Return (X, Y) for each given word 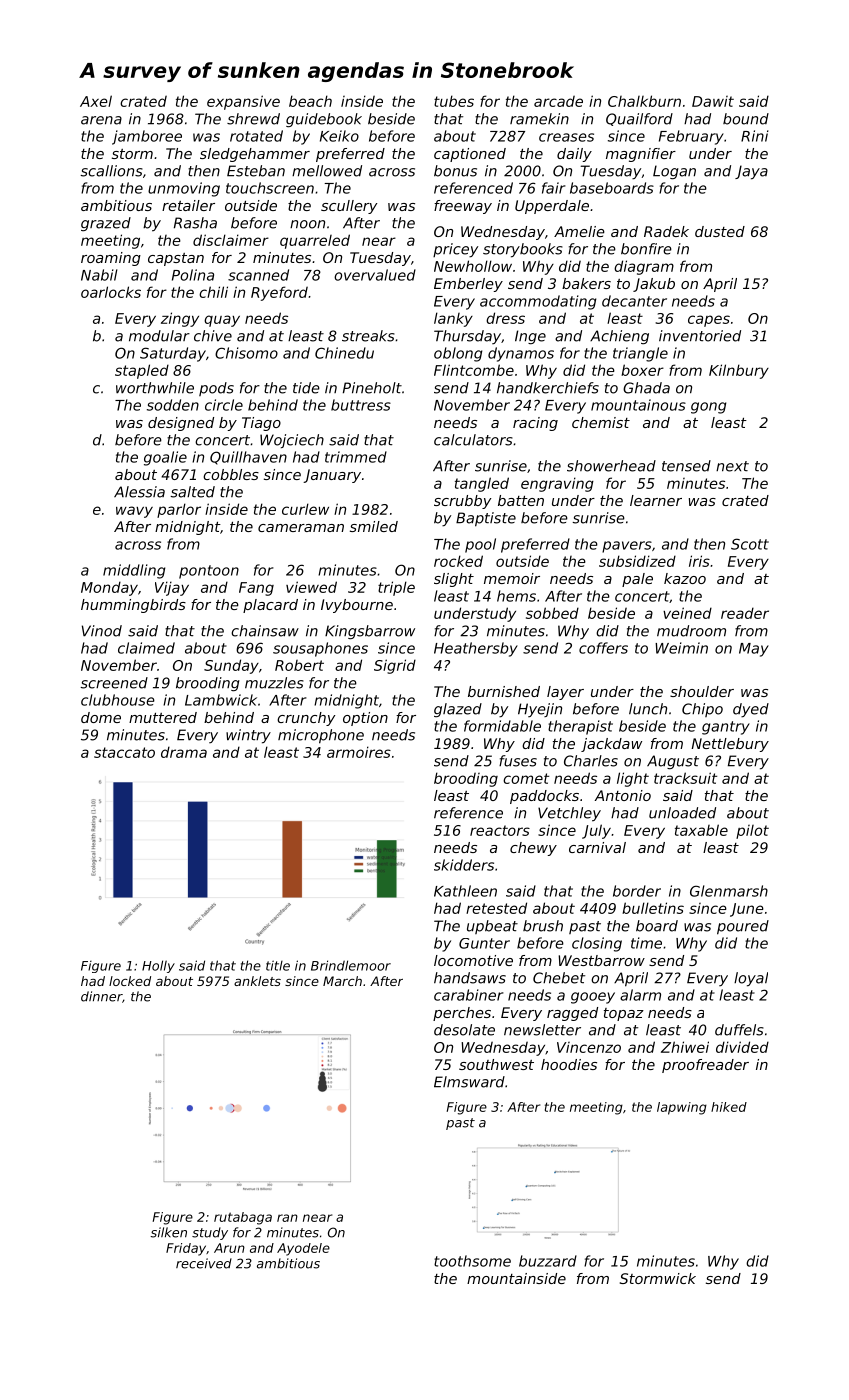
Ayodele (303, 1249)
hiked (729, 1107)
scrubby (462, 502)
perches (462, 1014)
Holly (158, 966)
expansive (243, 102)
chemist (601, 422)
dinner (101, 996)
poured (743, 927)
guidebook (324, 120)
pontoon (209, 572)
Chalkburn (644, 101)
